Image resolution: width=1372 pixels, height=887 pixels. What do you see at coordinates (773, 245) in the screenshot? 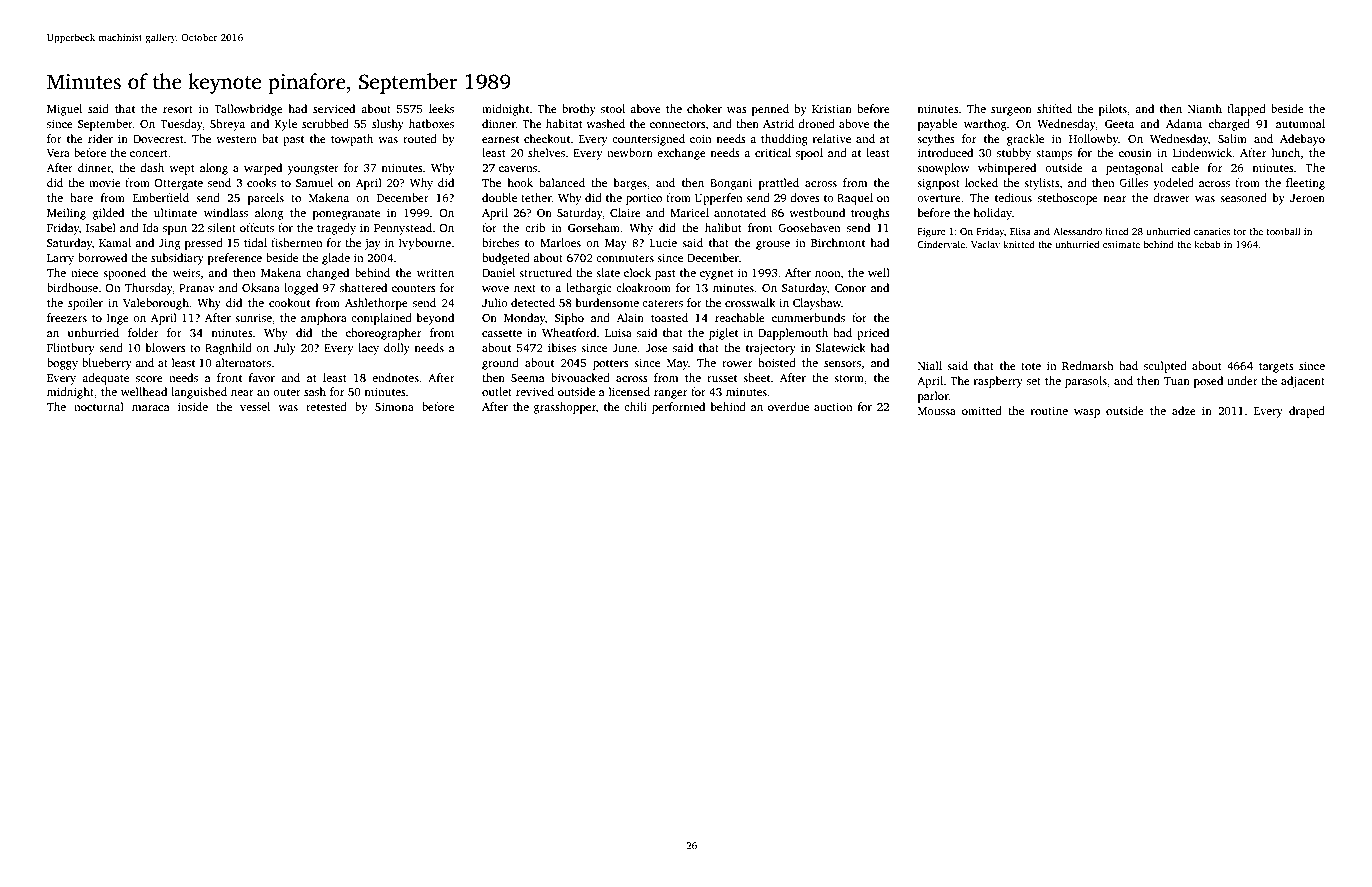
I see `grouse` at bounding box center [773, 245].
